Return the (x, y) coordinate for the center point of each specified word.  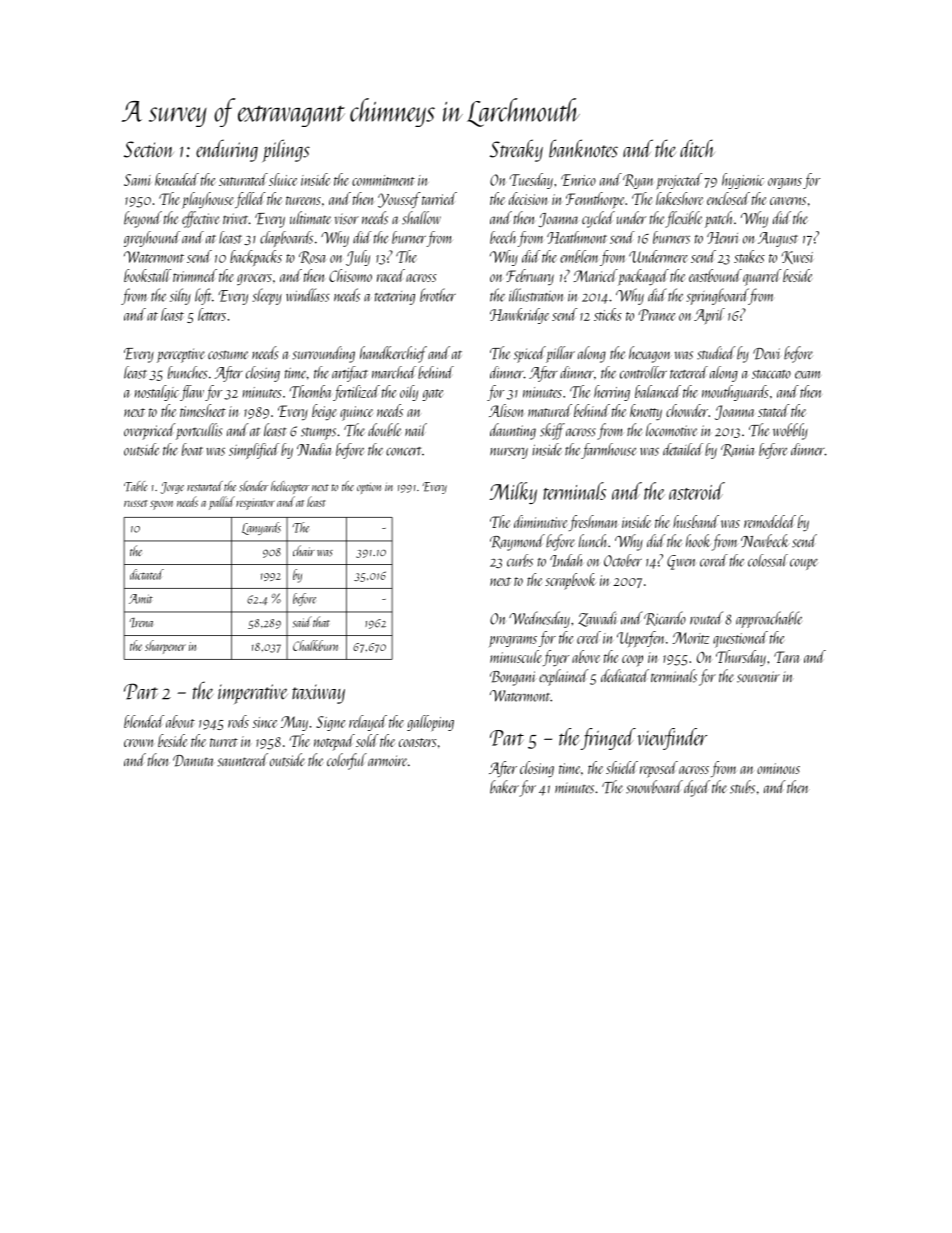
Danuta (193, 761)
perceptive (181, 355)
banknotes (583, 148)
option (369, 488)
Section (149, 149)
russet (135, 503)
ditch (697, 148)
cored (714, 560)
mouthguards (735, 393)
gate (433, 395)
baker (504, 787)
